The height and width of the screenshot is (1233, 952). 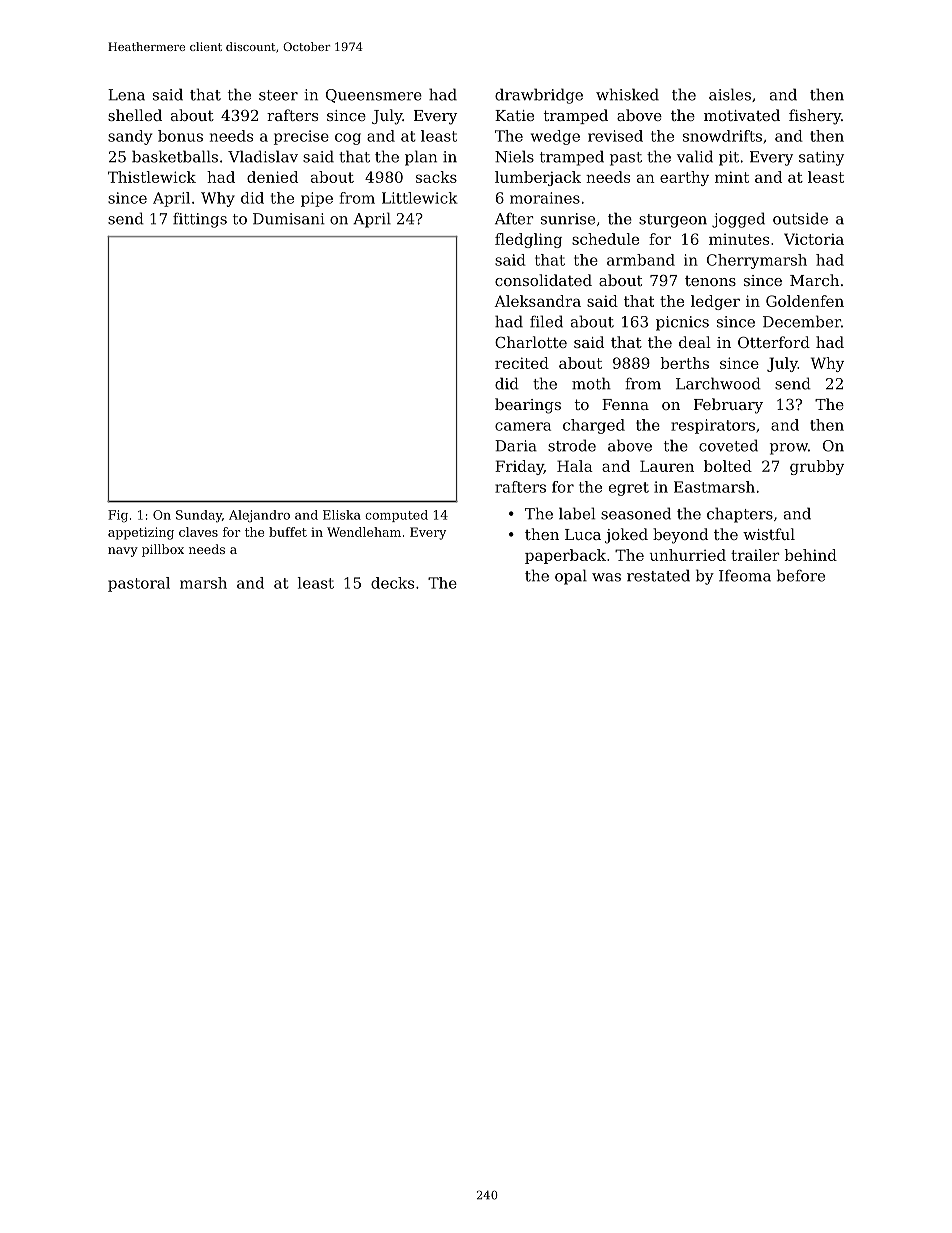 I want to click on wedge, so click(x=555, y=137).
